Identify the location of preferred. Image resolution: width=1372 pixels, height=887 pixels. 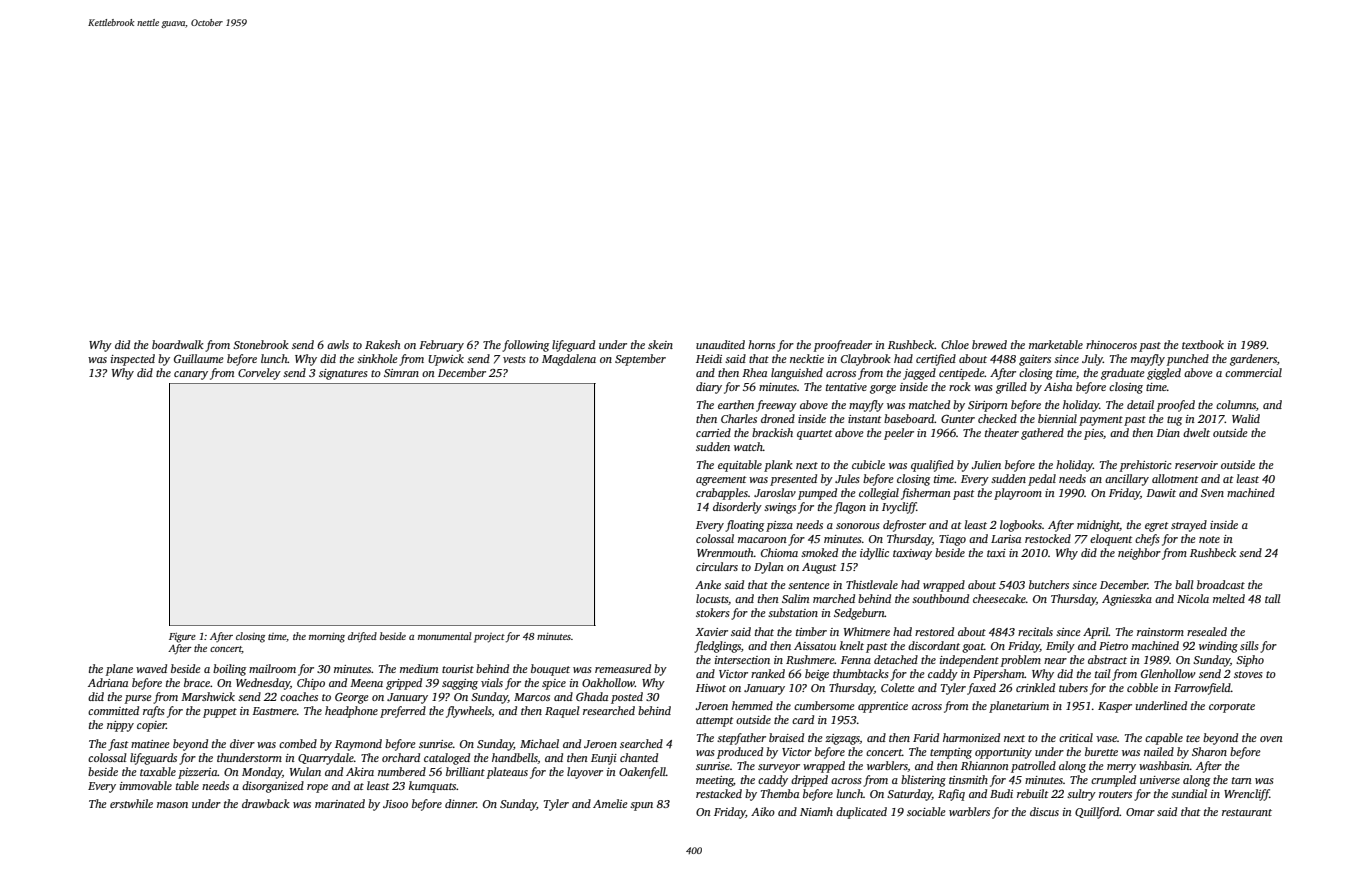
(403, 712).
